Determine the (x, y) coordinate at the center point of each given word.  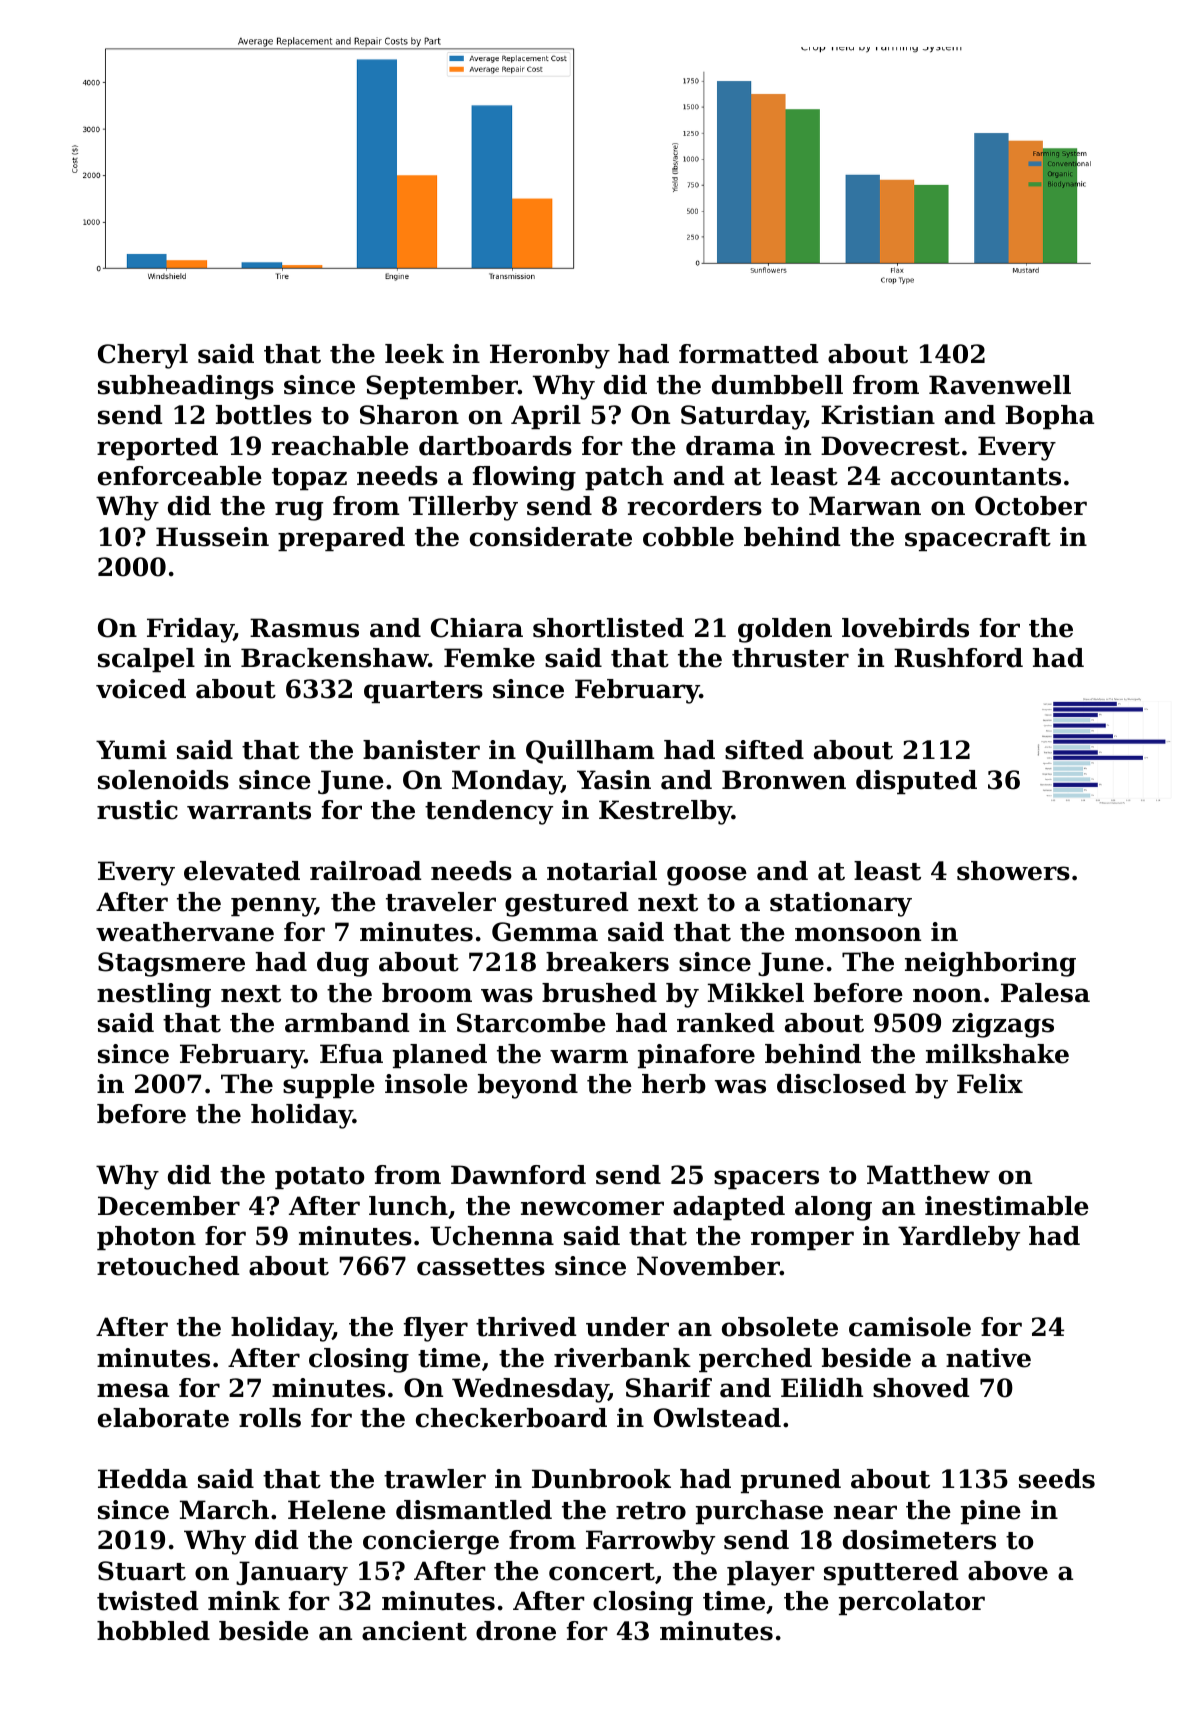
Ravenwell (1000, 385)
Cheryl (143, 356)
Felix (990, 1084)
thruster (790, 658)
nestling (154, 995)
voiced (141, 689)
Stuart (142, 1571)
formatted (748, 354)
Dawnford (518, 1175)
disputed (916, 782)
